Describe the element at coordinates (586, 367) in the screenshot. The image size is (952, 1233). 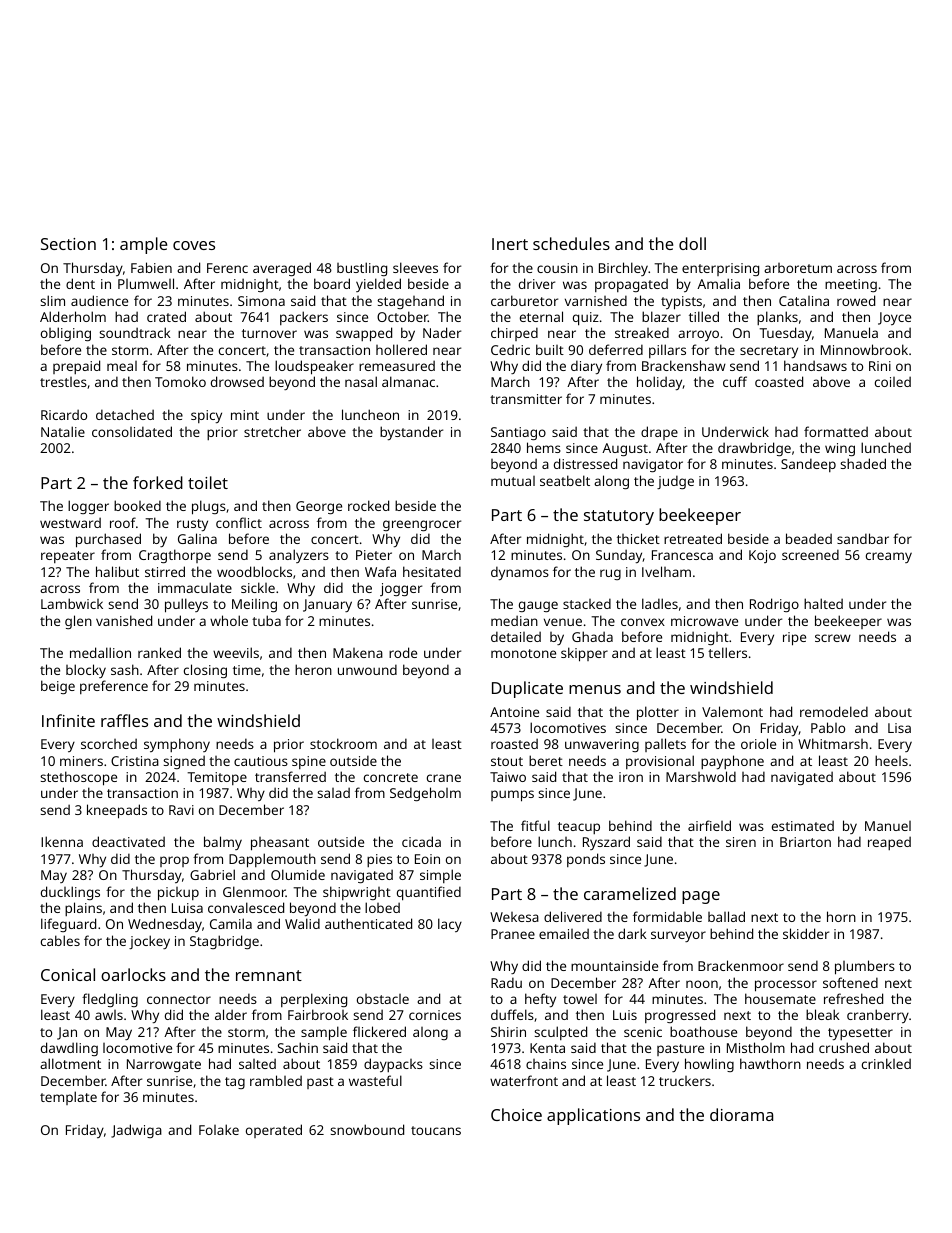
I see `diary` at that location.
